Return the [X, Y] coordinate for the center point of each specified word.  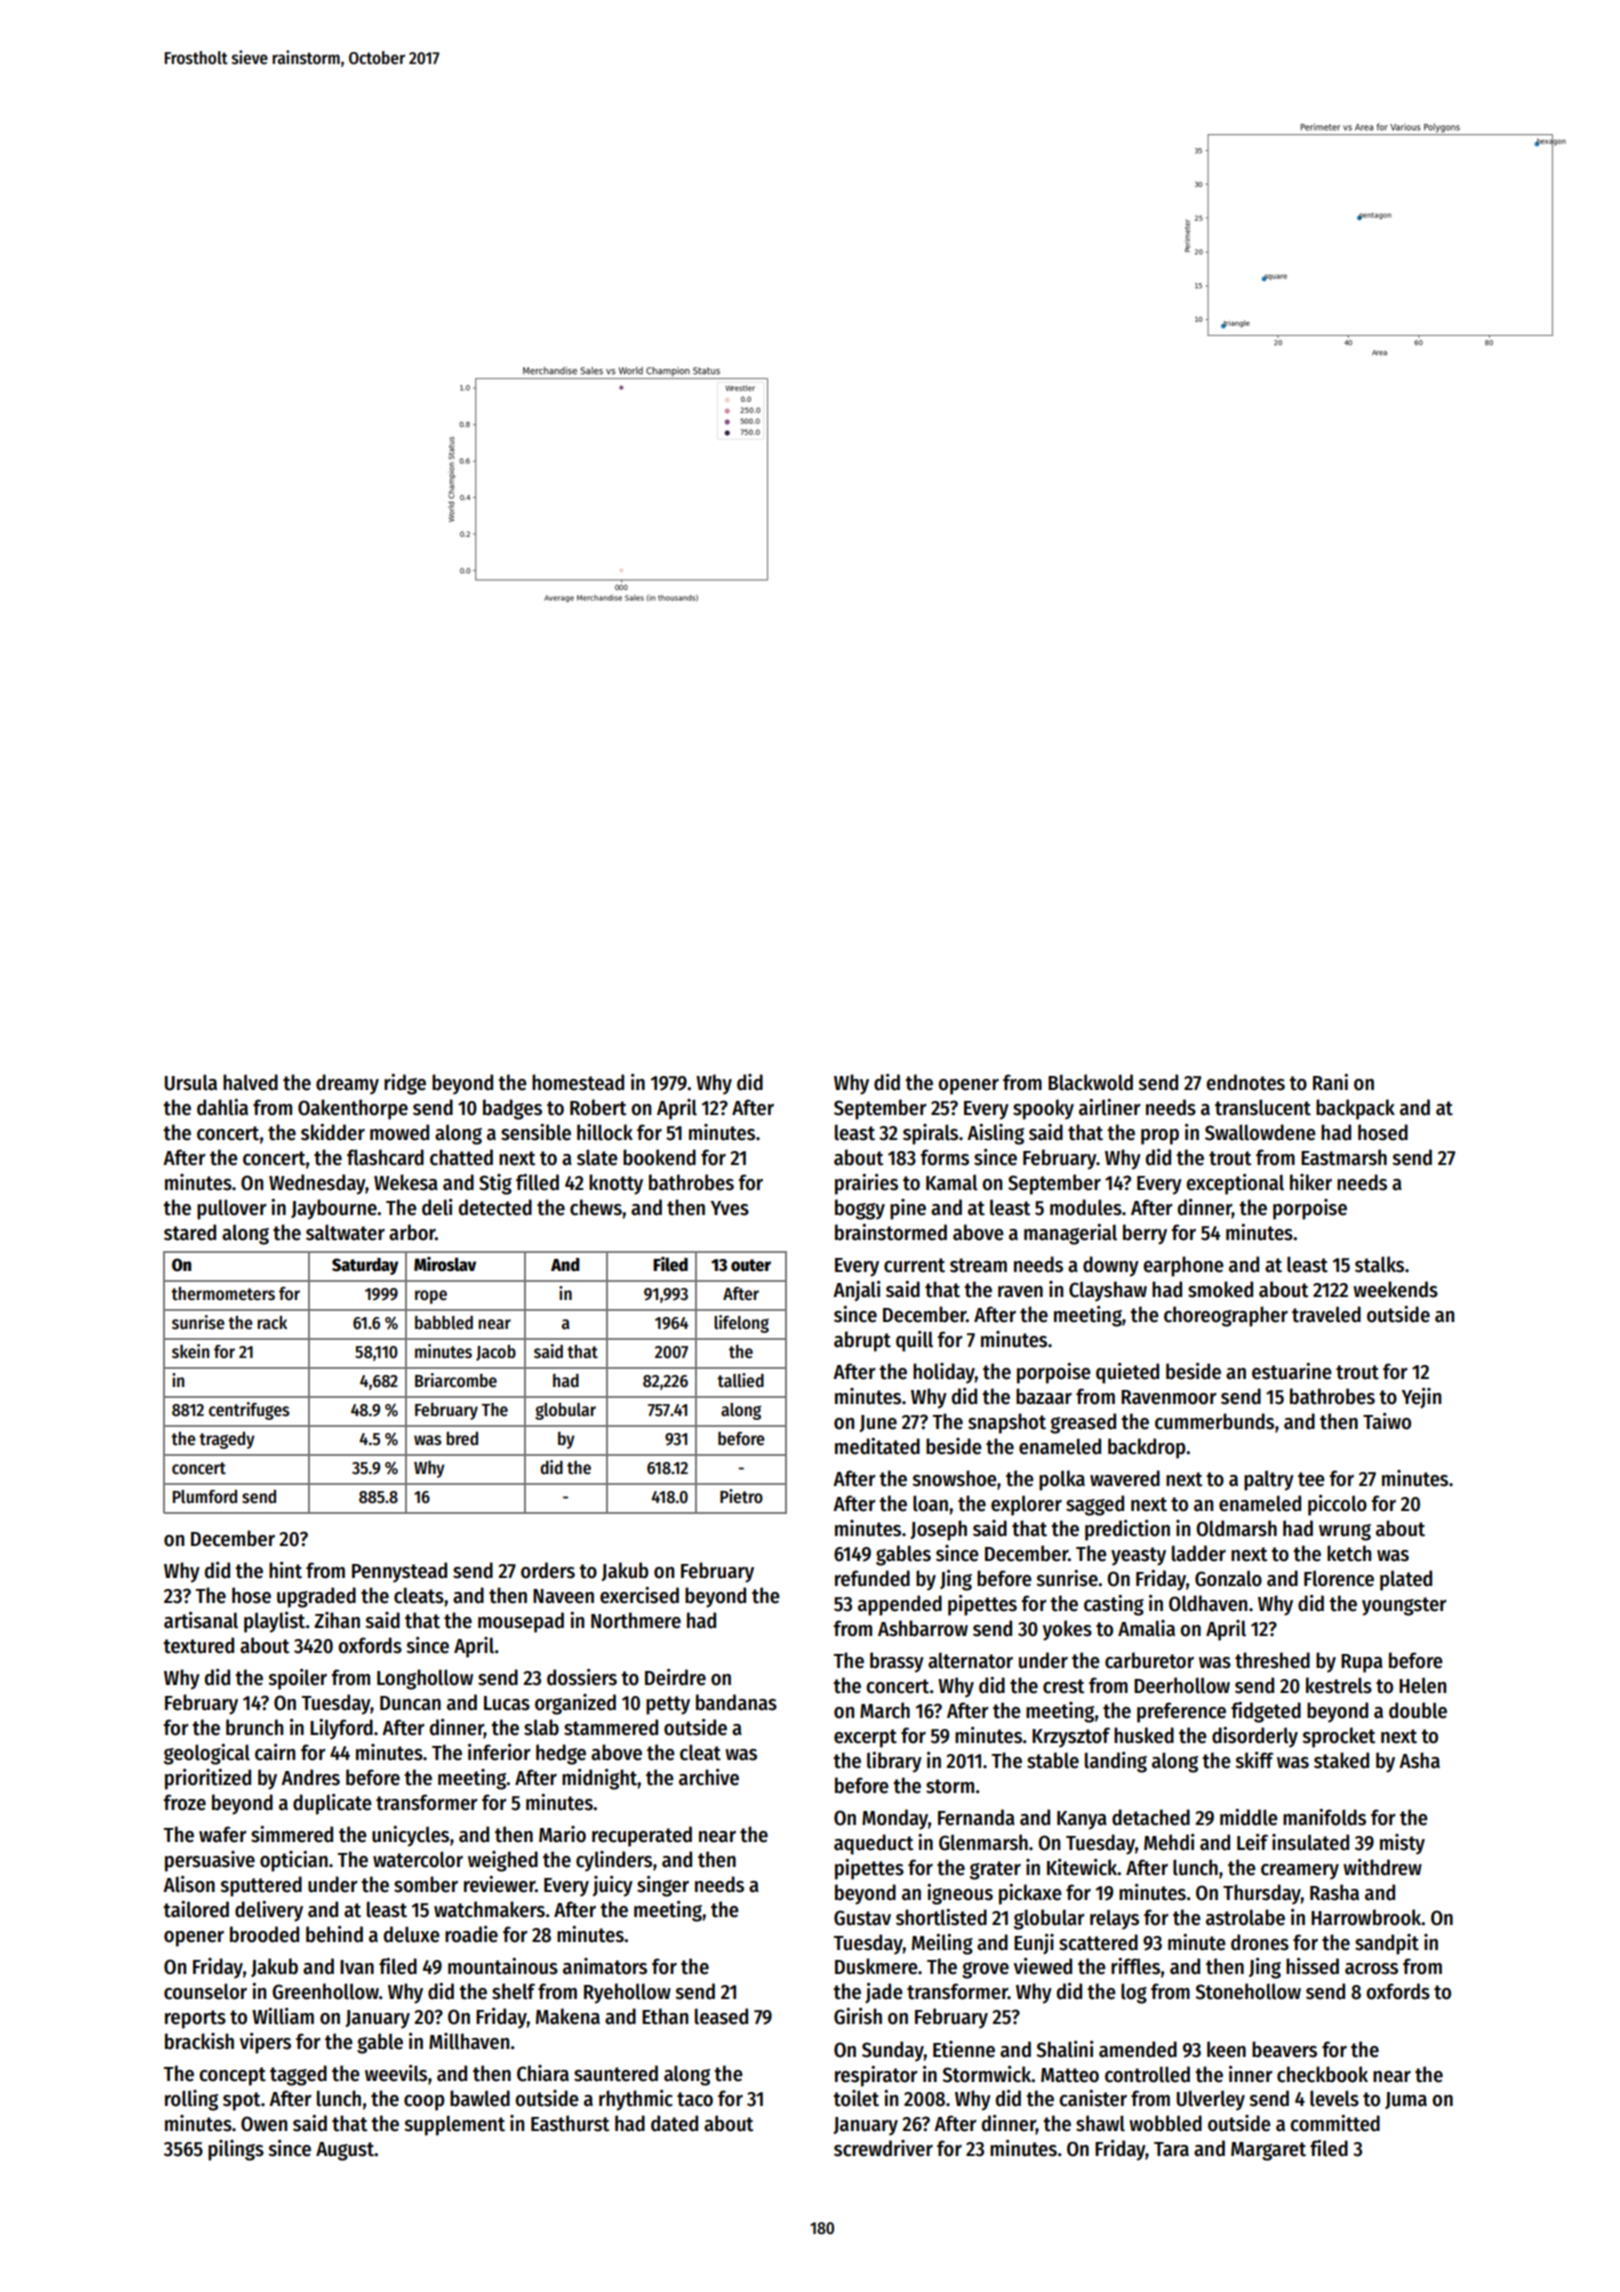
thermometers [223, 1294]
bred [462, 1439]
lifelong [741, 1324]
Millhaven [469, 2041]
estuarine [1292, 1371]
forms [944, 1157]
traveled [1326, 1314]
